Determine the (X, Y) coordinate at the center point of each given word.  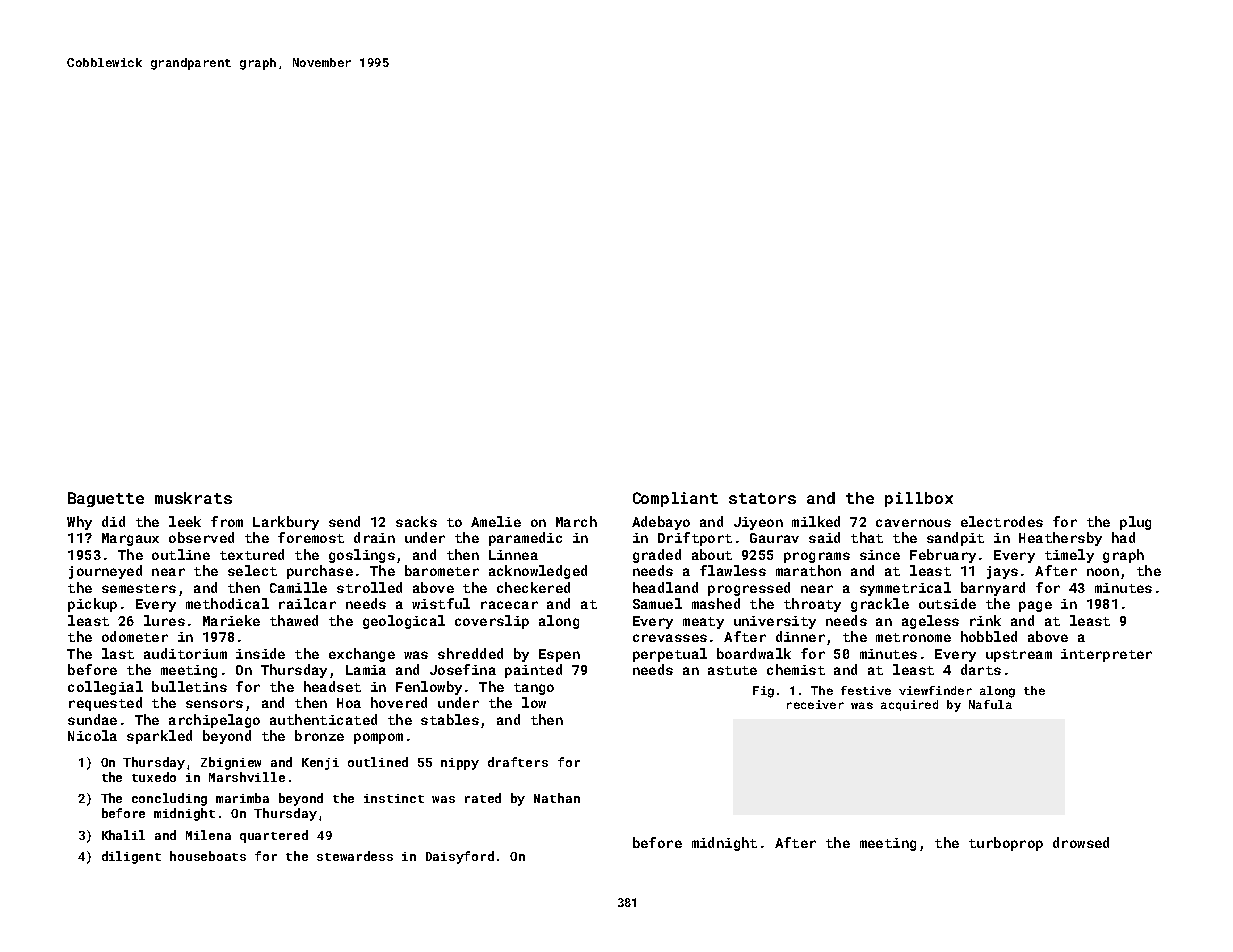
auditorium (185, 653)
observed (201, 537)
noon (1103, 572)
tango (534, 689)
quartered (274, 836)
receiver (815, 704)
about (712, 554)
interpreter (1106, 655)
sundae (92, 719)
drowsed (1081, 842)
